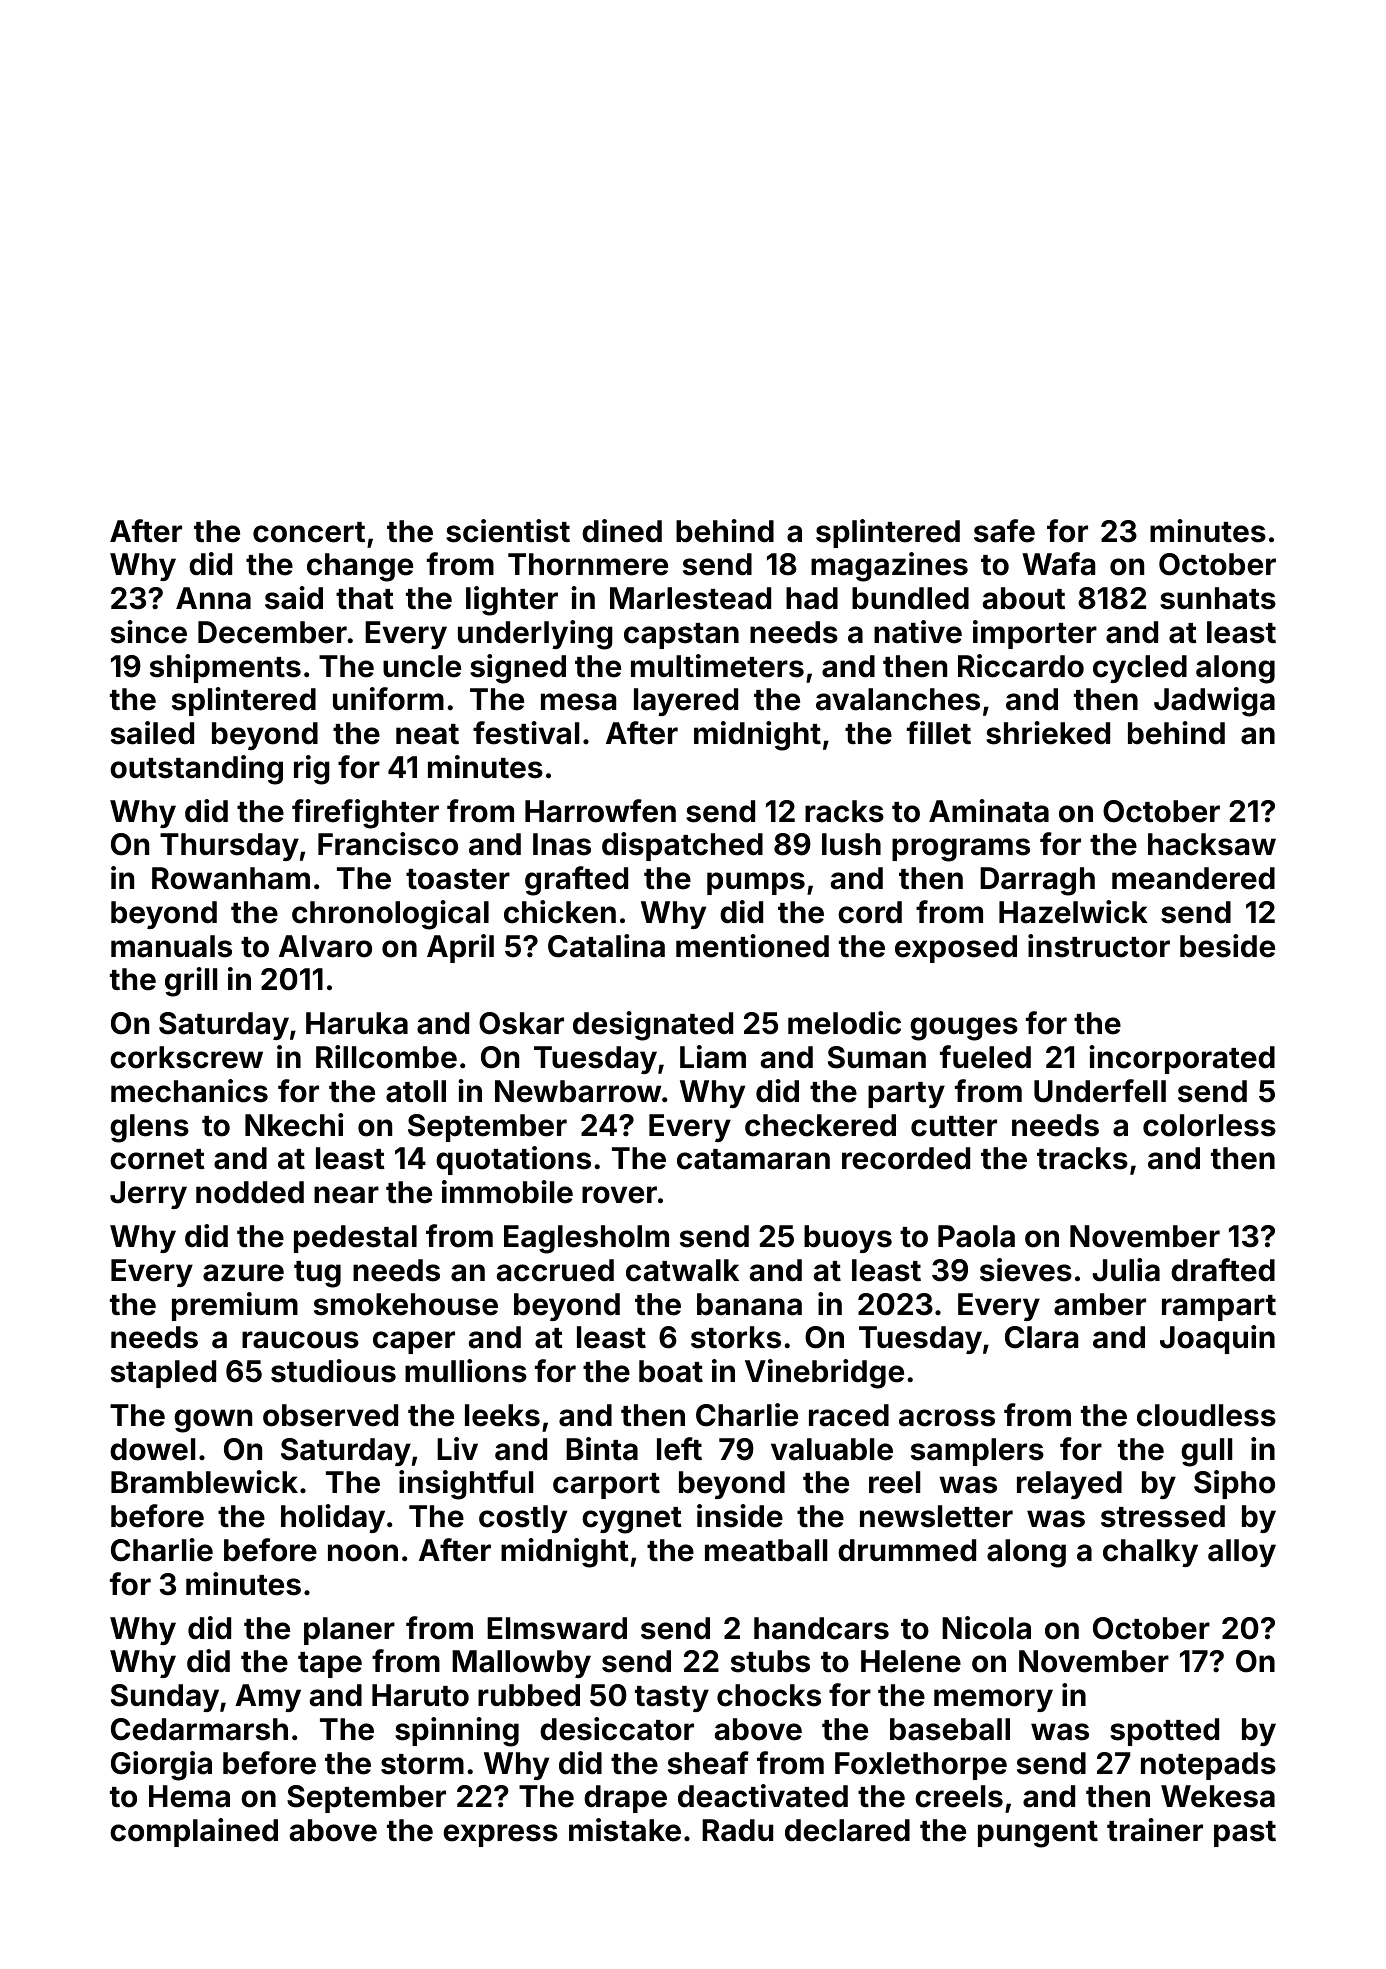  What do you see at coordinates (243, 1273) in the screenshot?
I see `azure` at bounding box center [243, 1273].
